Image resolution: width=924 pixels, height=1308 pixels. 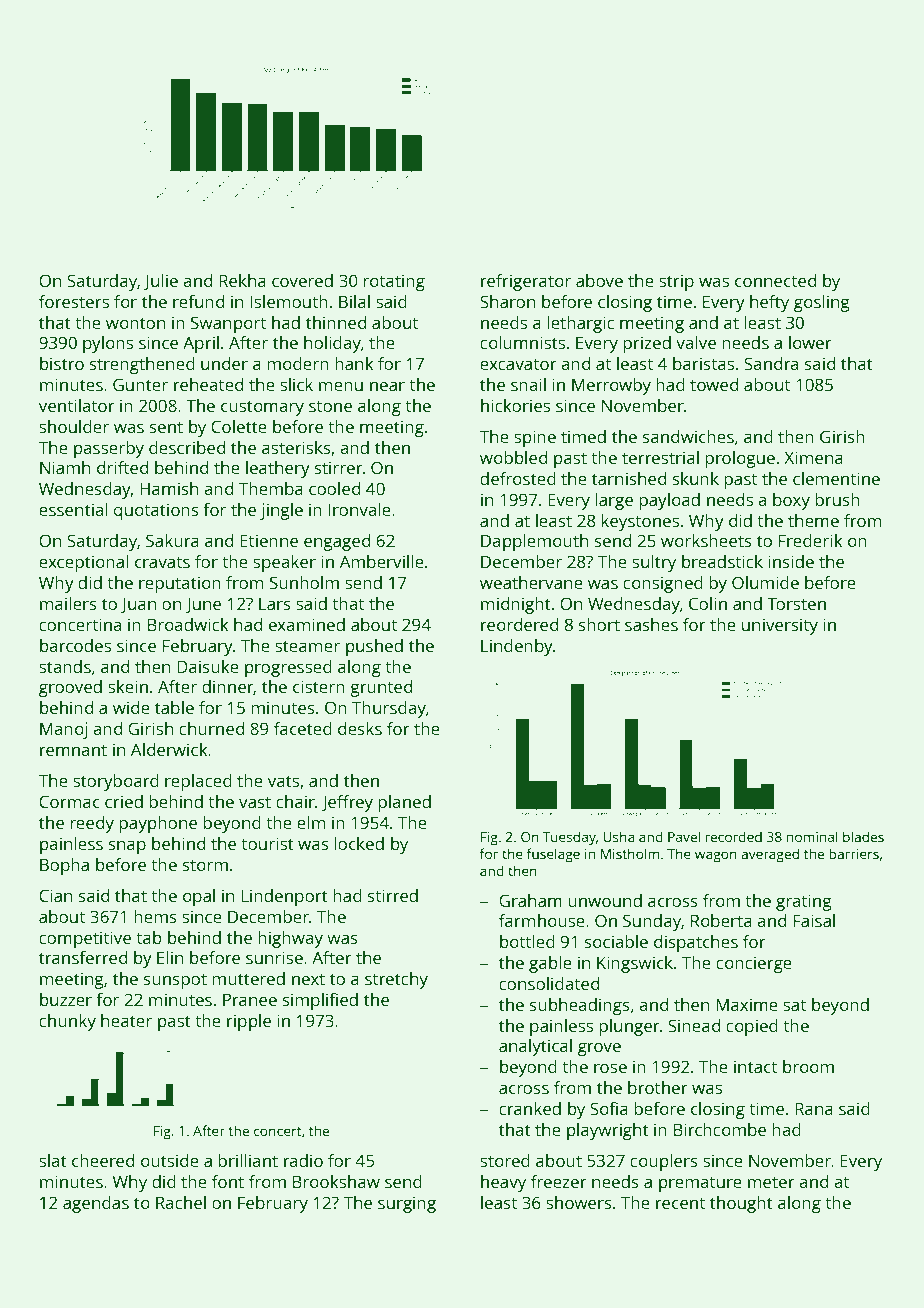 I want to click on radio, so click(x=303, y=1160).
